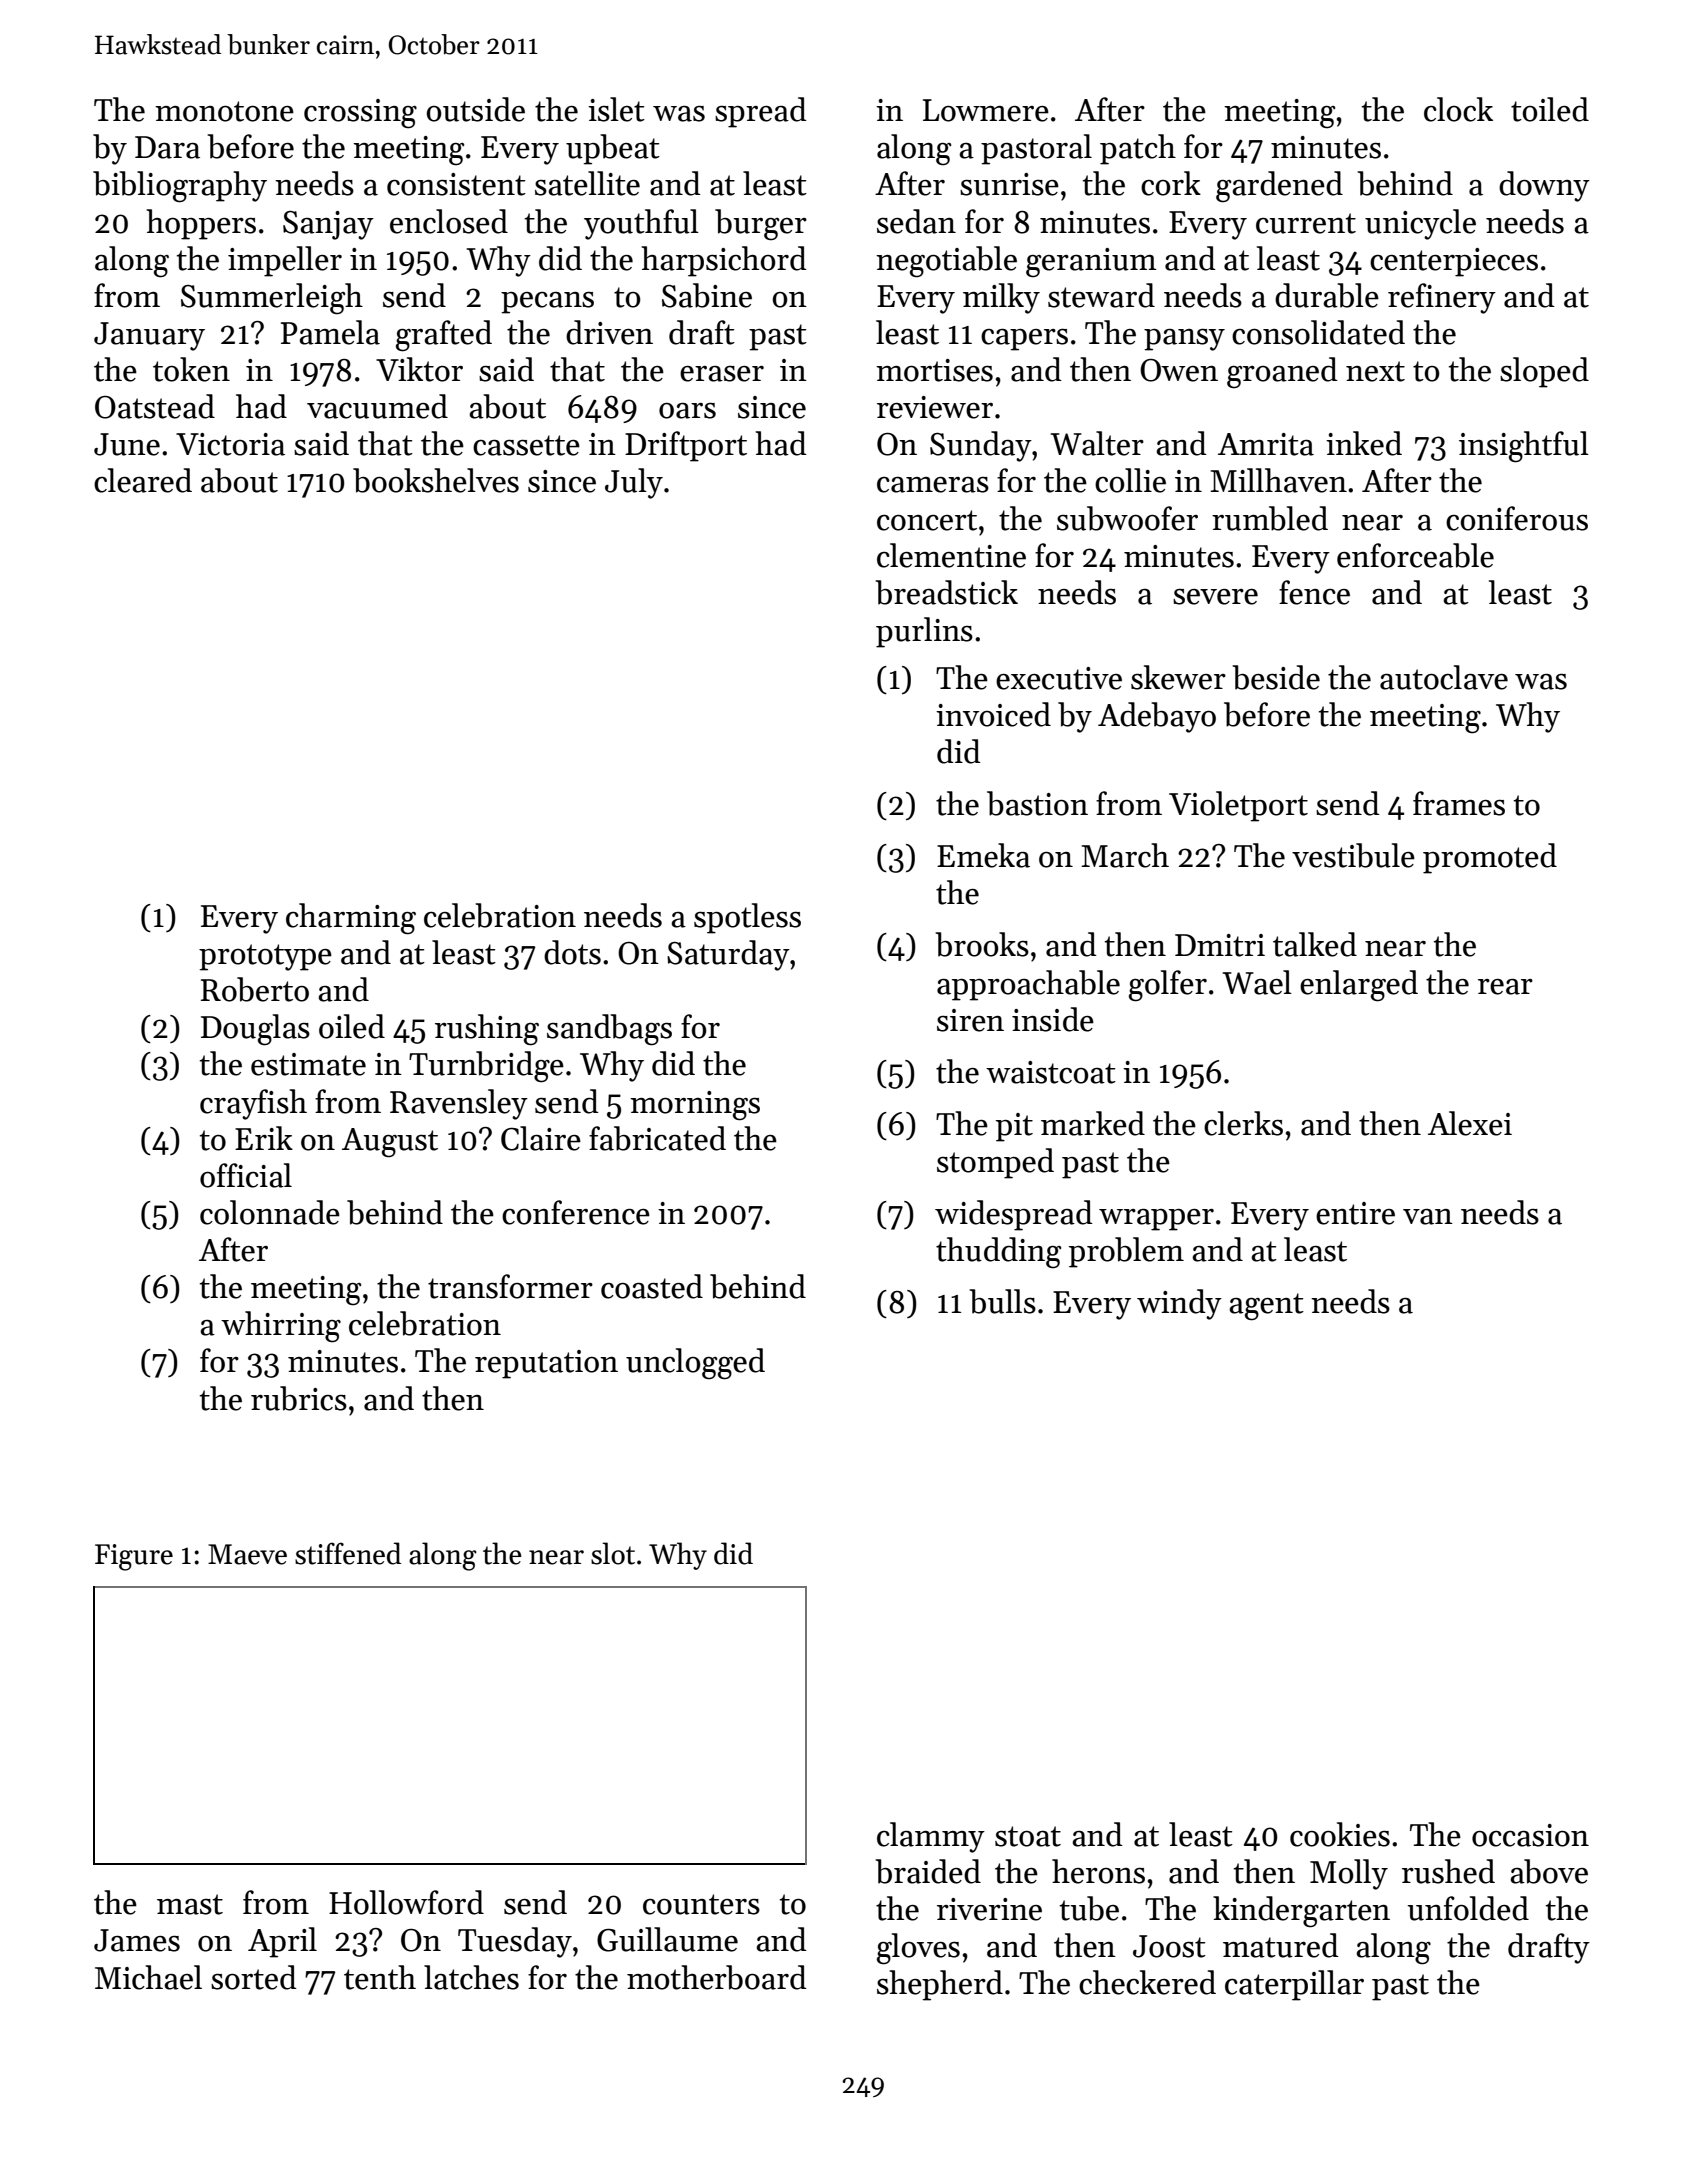  I want to click on waistcoat, so click(1051, 1072).
